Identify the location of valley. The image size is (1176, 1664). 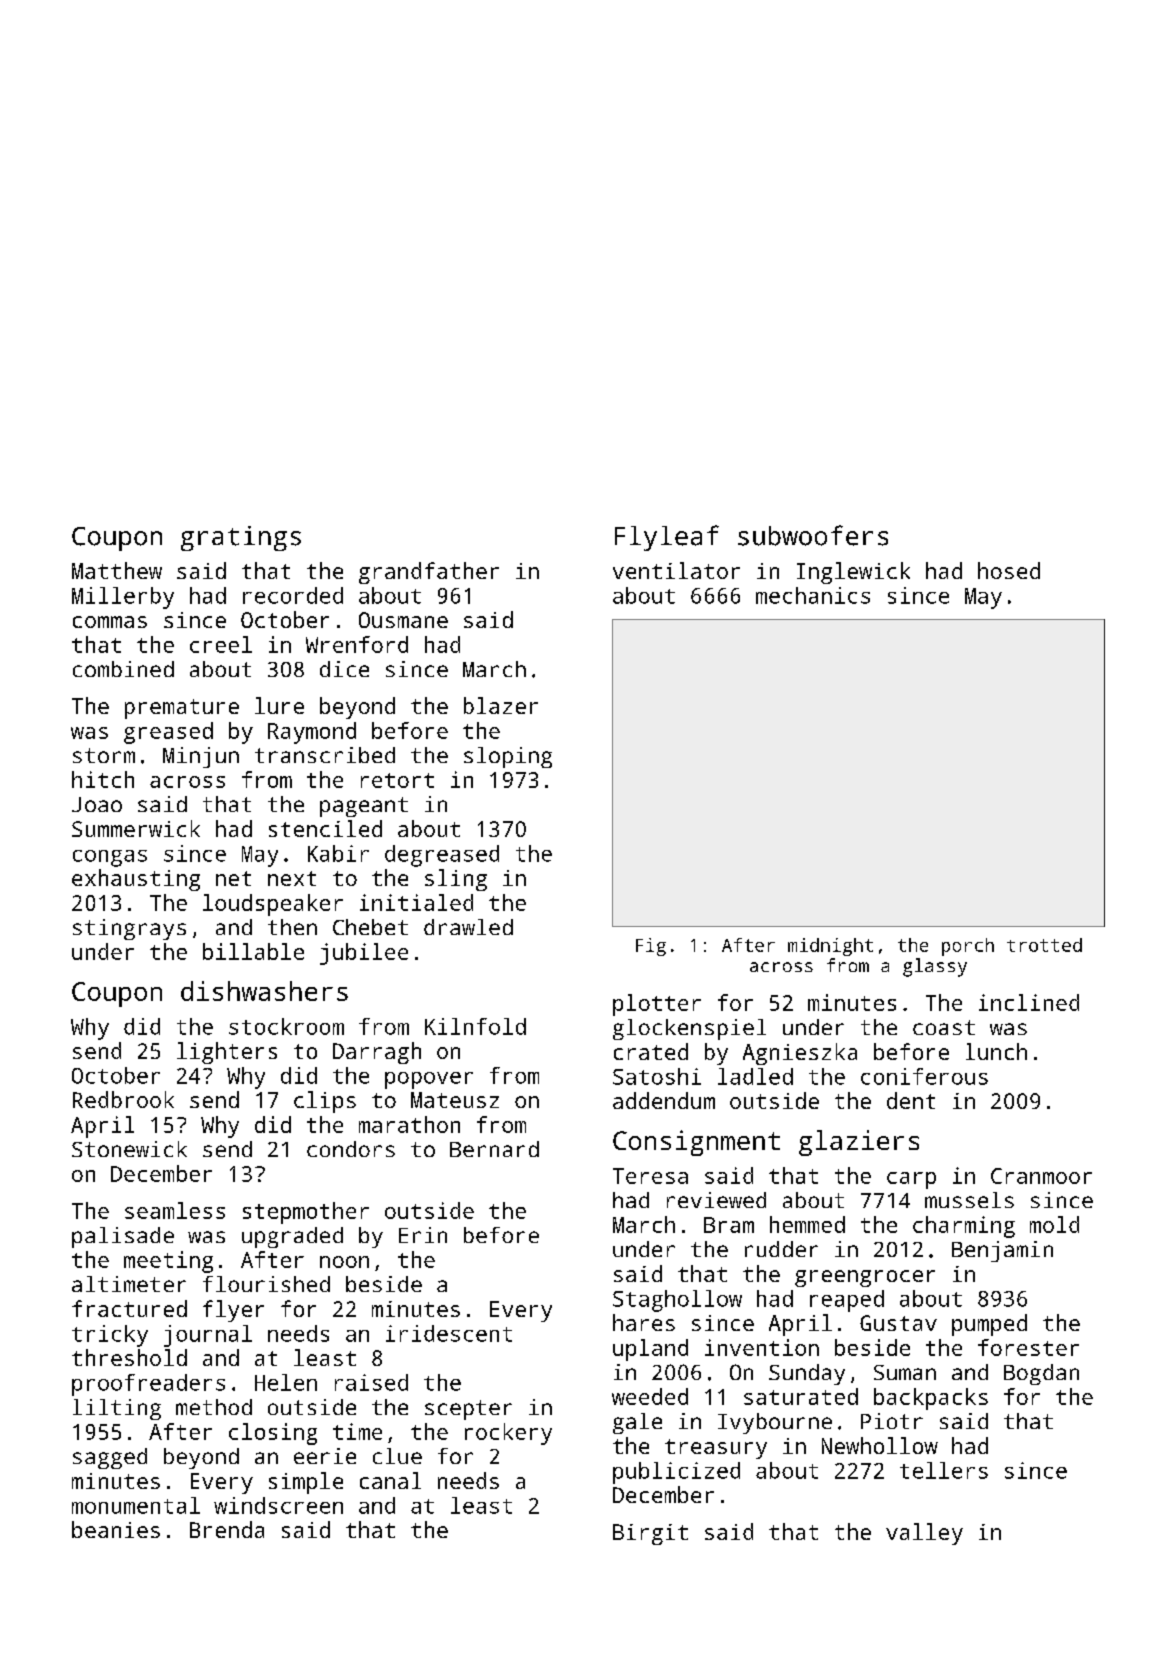
(924, 1534).
